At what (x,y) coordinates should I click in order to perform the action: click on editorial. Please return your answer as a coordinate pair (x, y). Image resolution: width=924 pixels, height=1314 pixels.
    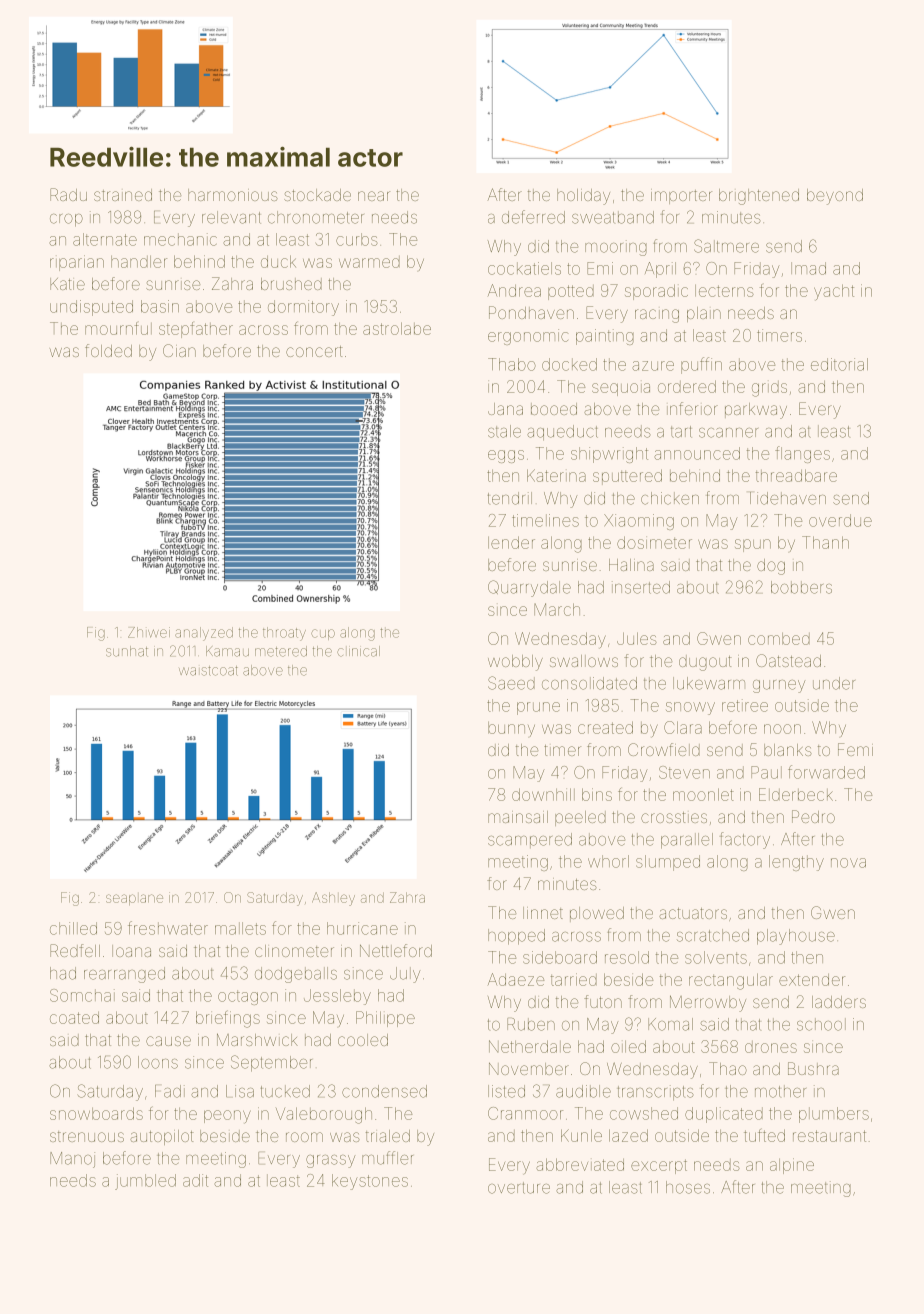
    Looking at the image, I should click on (839, 364).
